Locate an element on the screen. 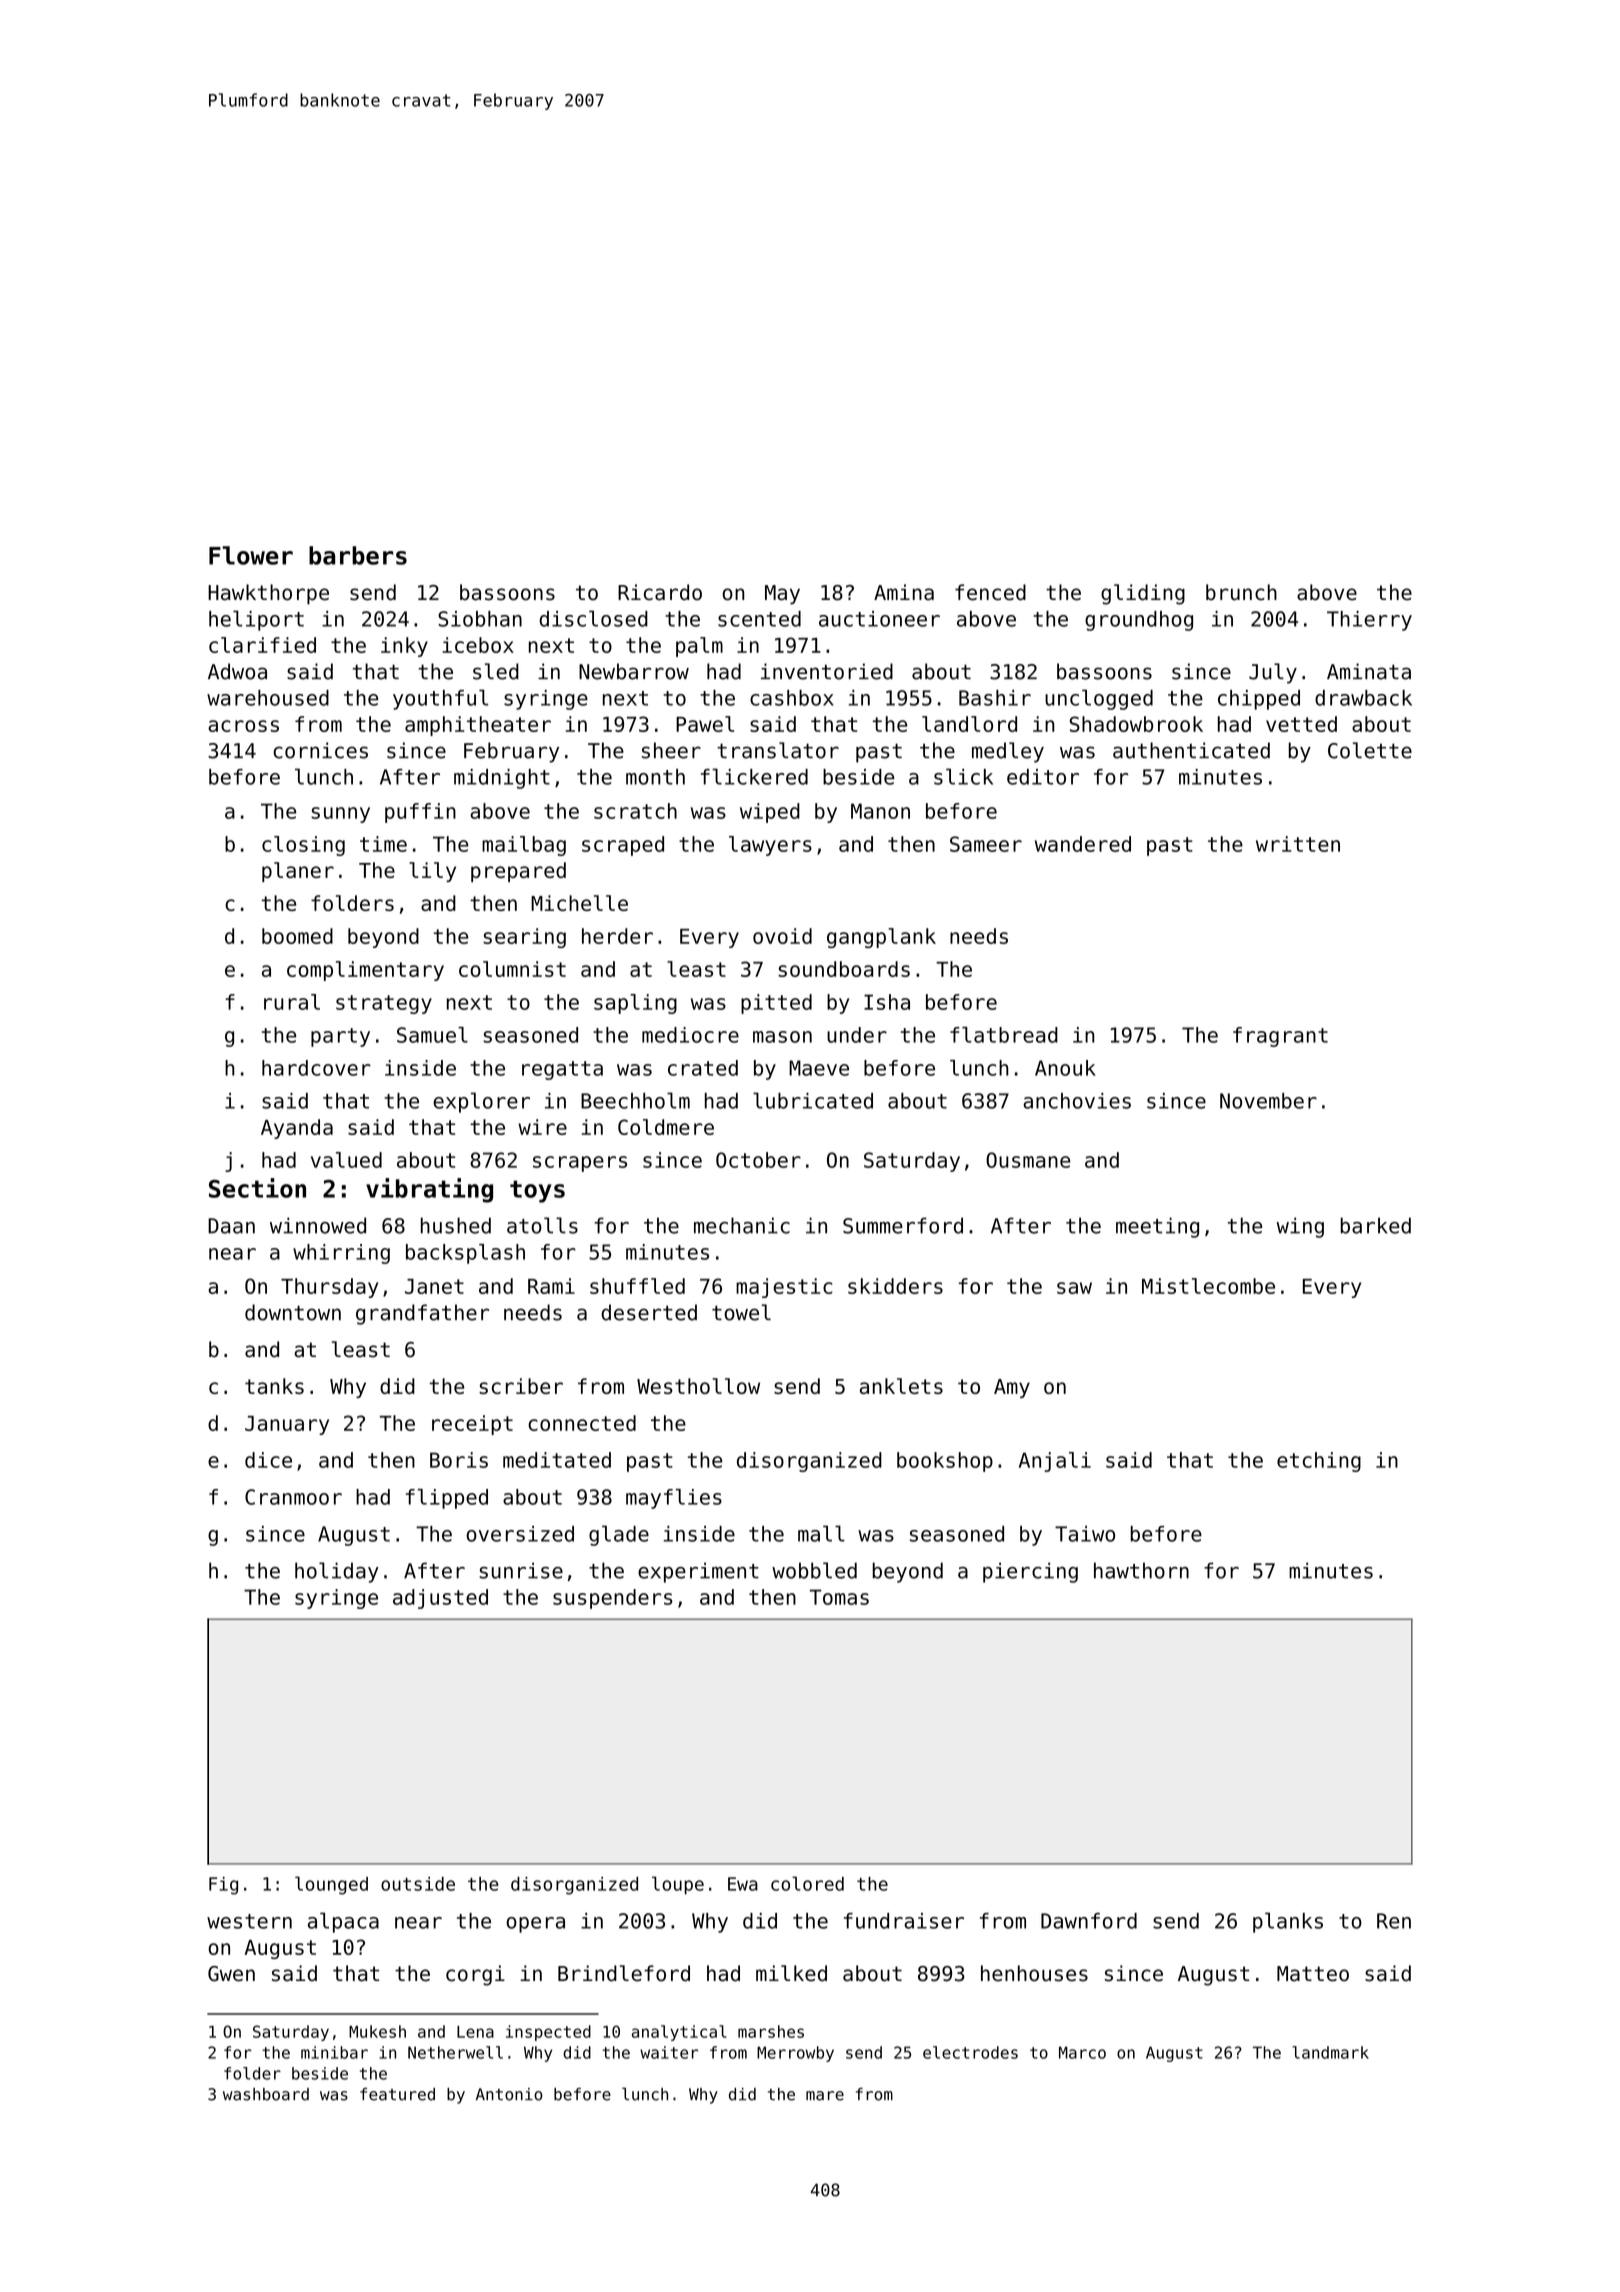  wing is located at coordinates (1300, 1227).
